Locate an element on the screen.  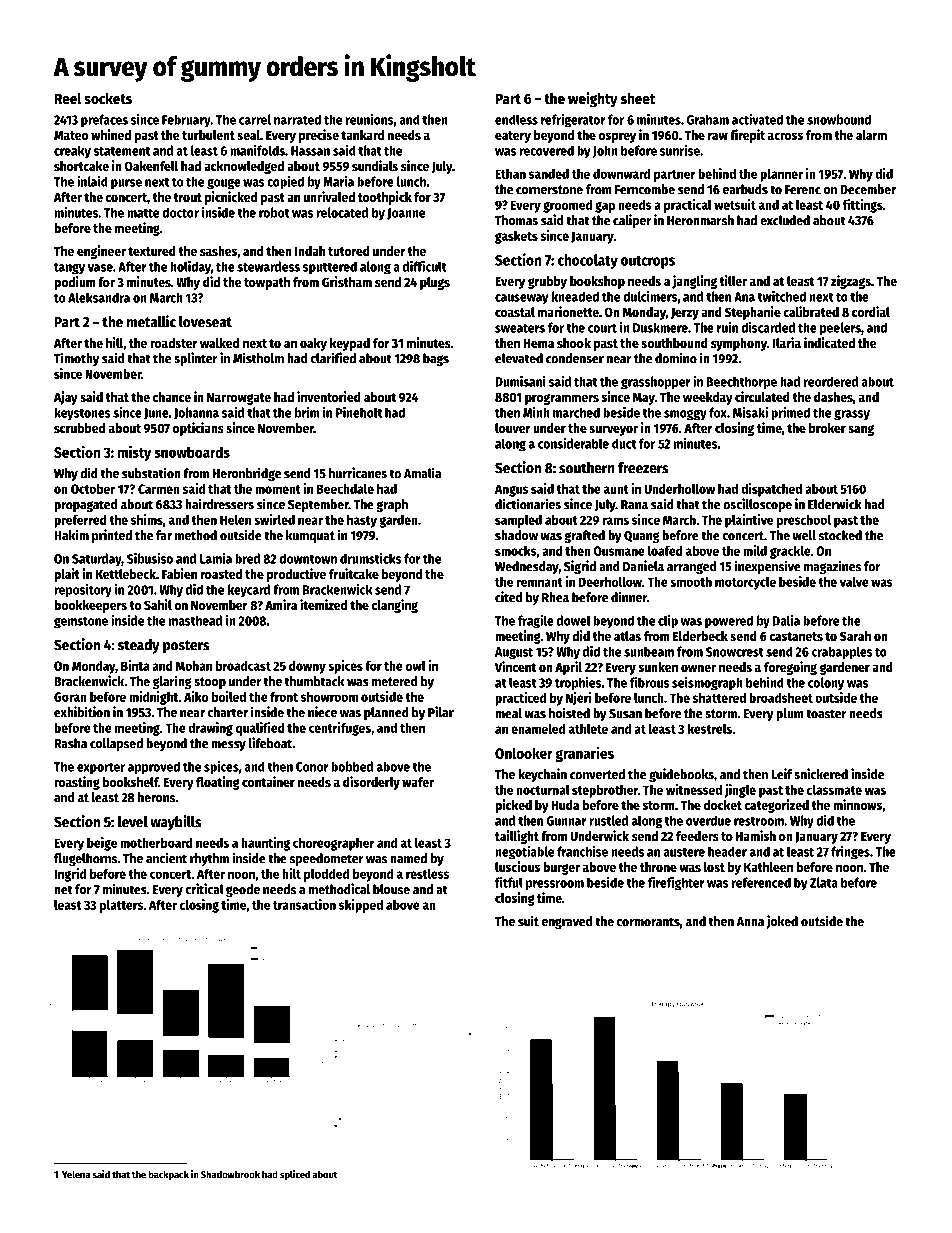
backpack is located at coordinates (168, 1175).
